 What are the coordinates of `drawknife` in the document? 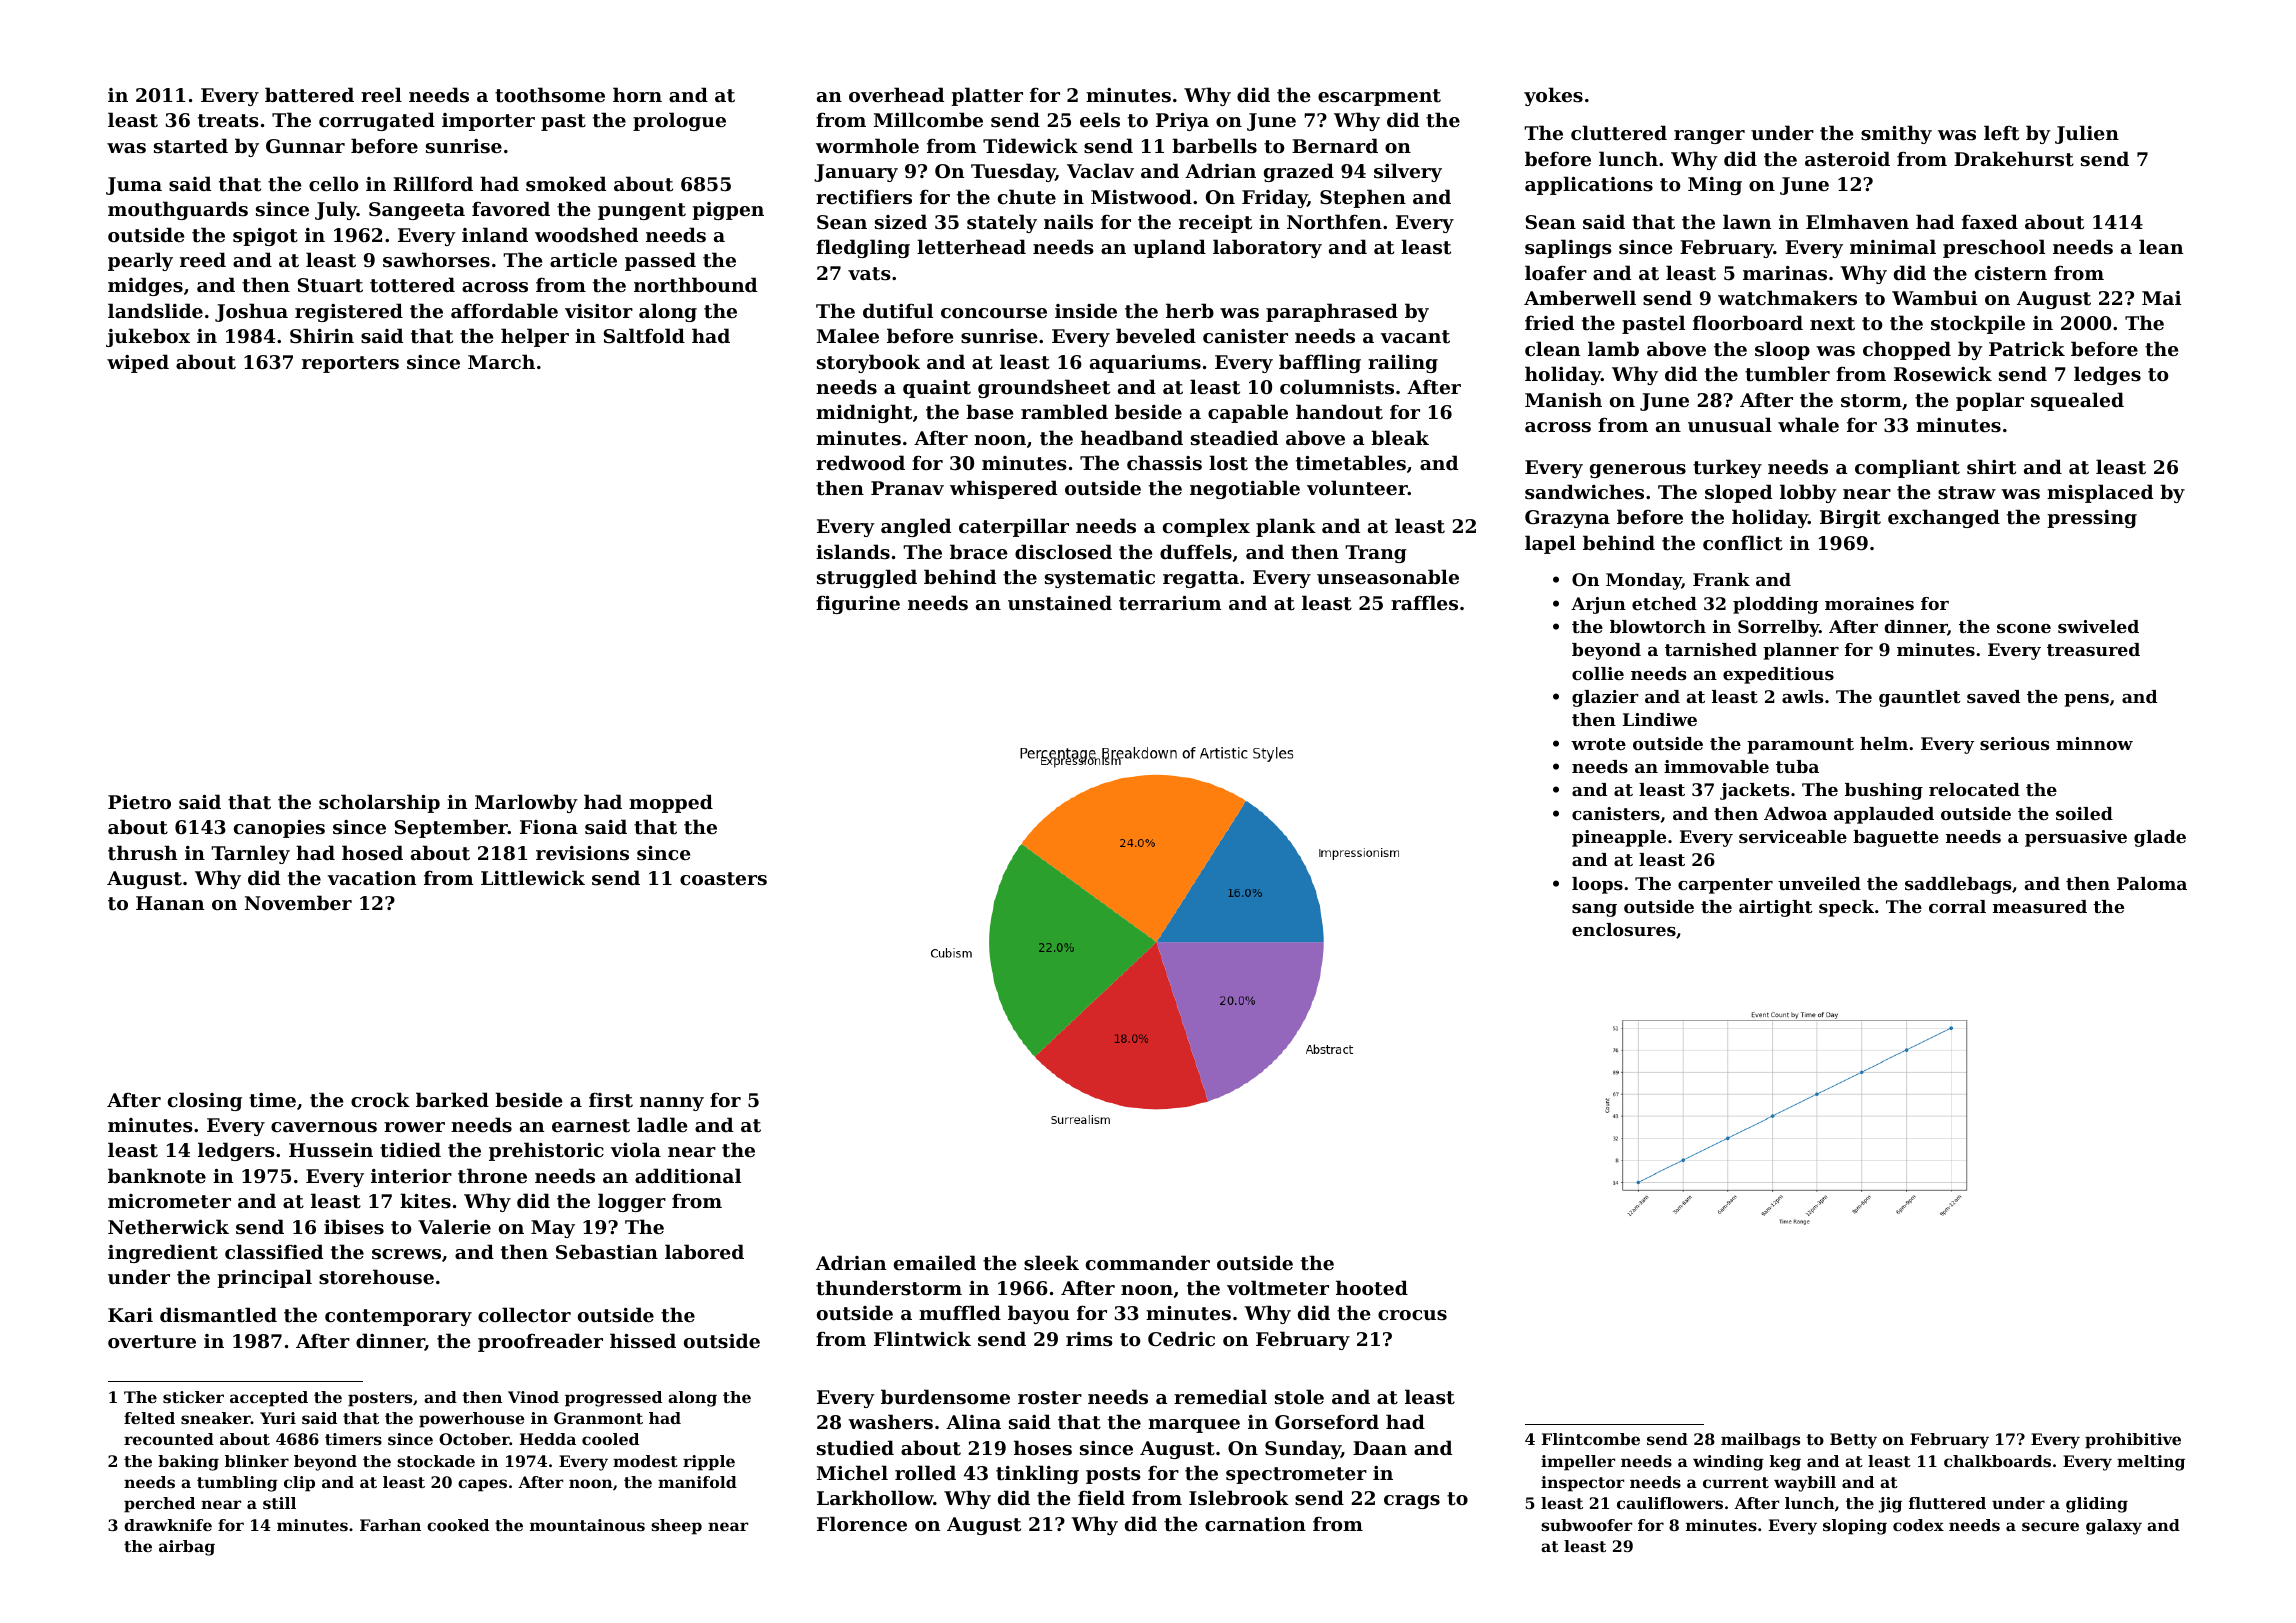 It's located at (168, 1525).
